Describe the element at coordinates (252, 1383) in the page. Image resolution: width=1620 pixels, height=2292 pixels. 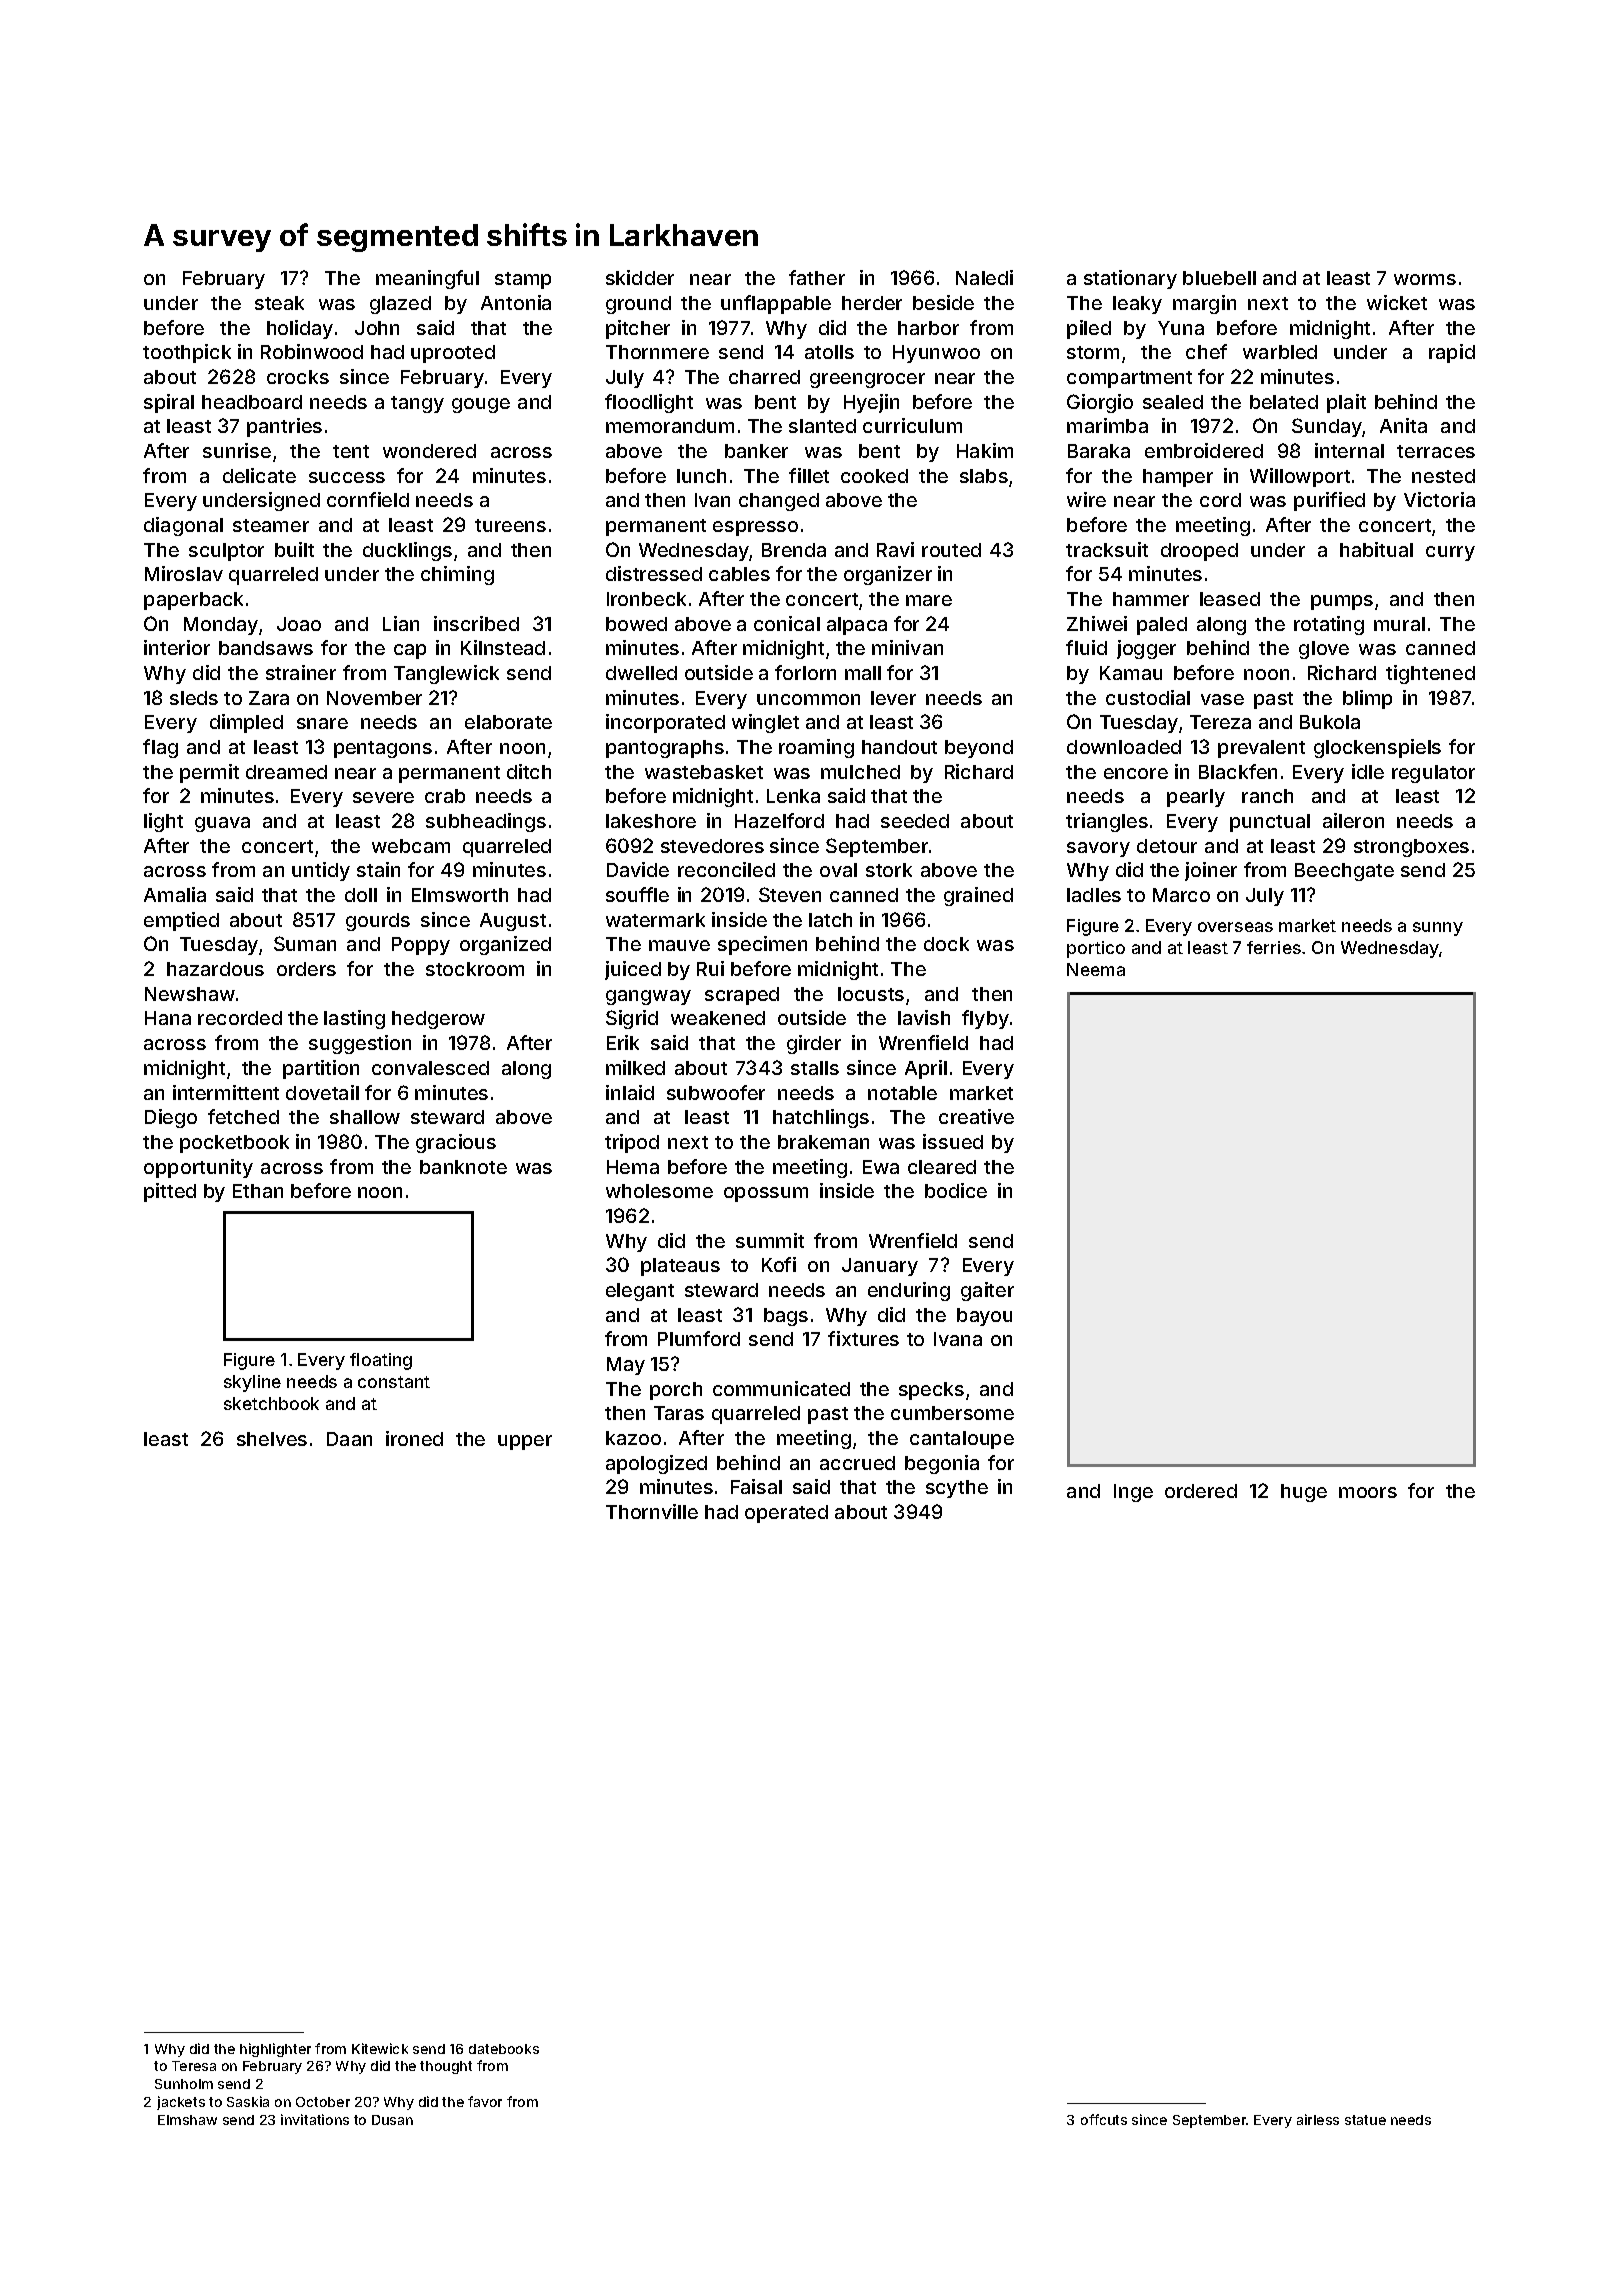
I see `skyline` at that location.
